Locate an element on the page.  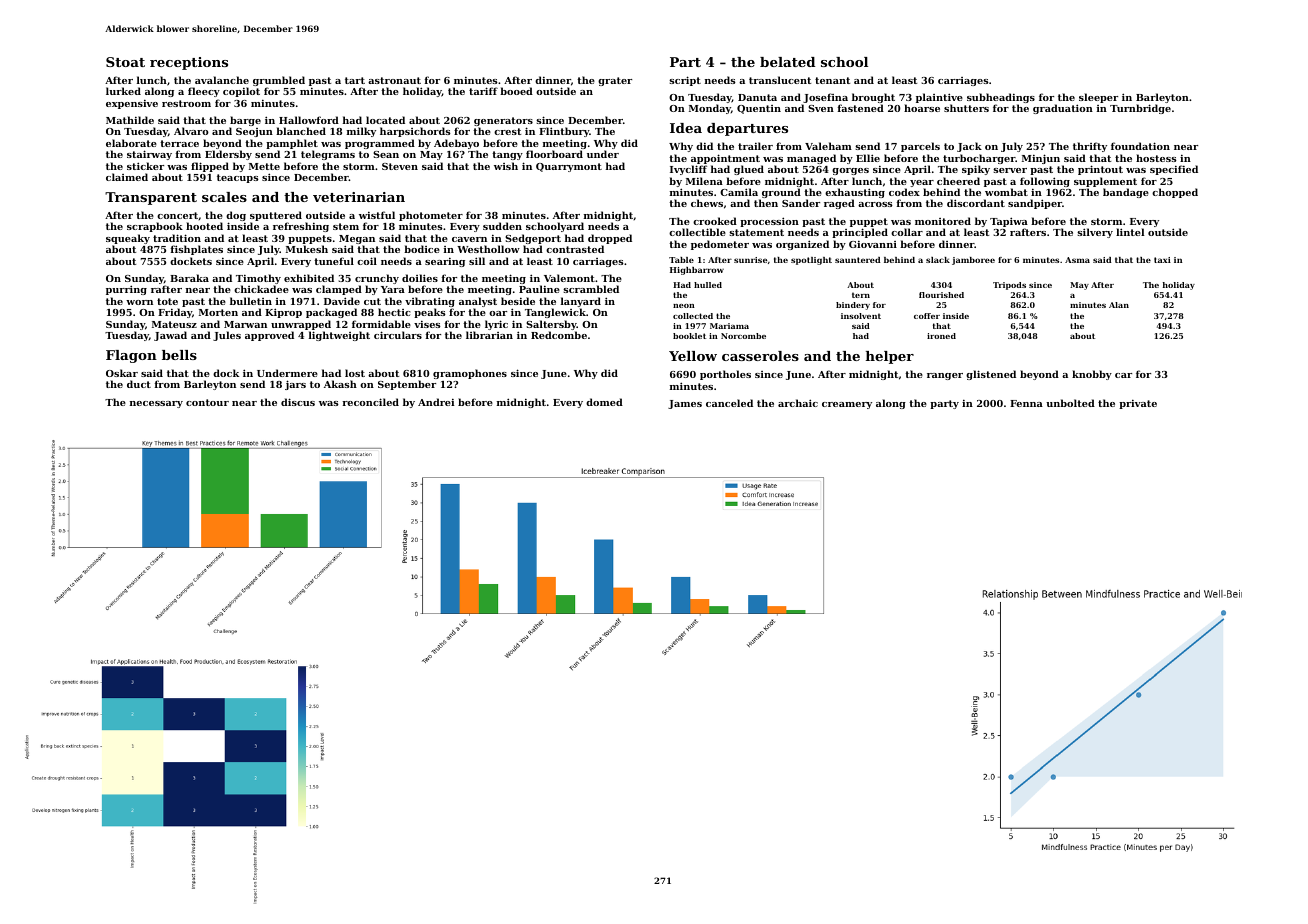
Stoat is located at coordinates (125, 62).
